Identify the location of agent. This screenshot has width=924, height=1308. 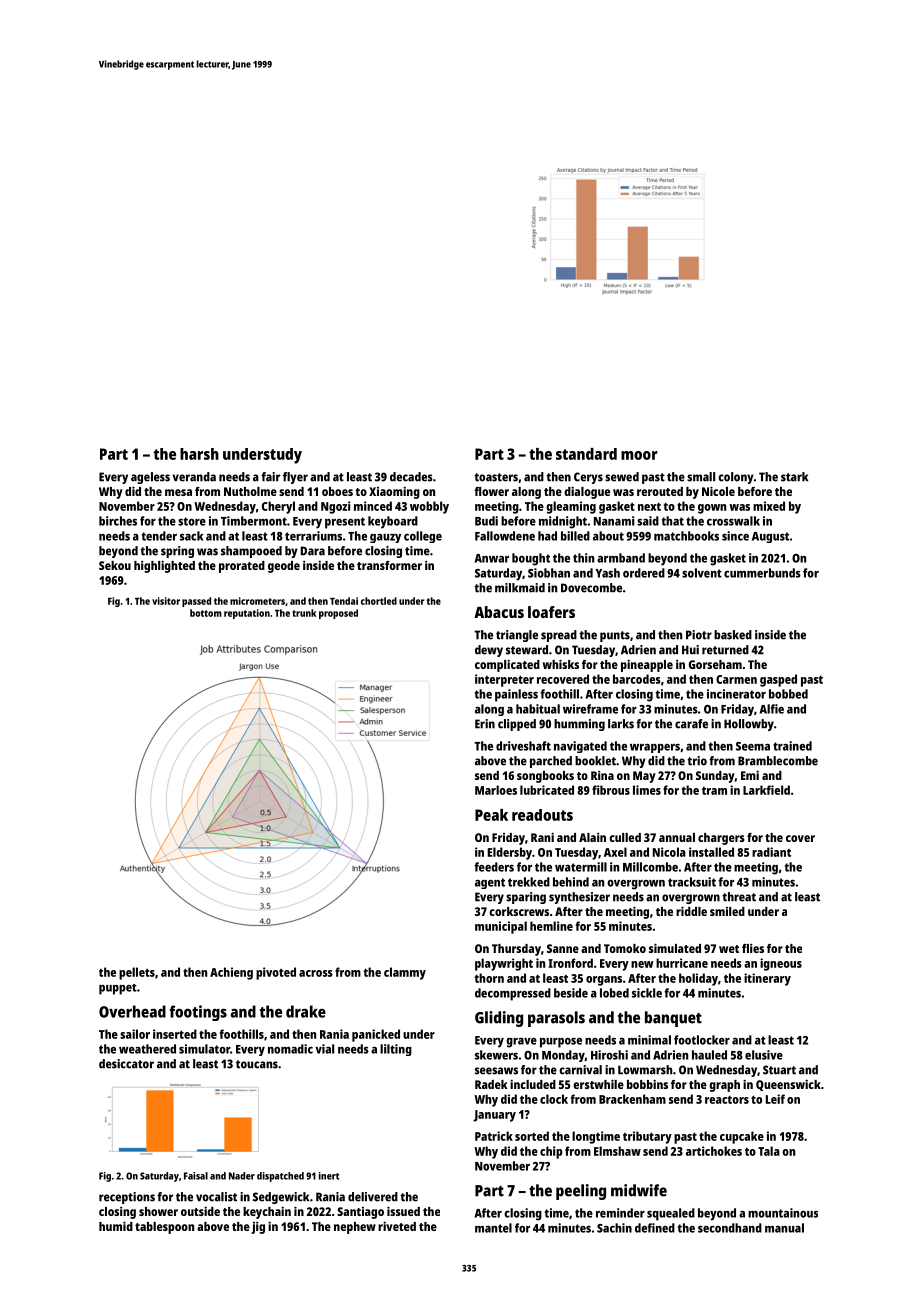
(490, 883).
